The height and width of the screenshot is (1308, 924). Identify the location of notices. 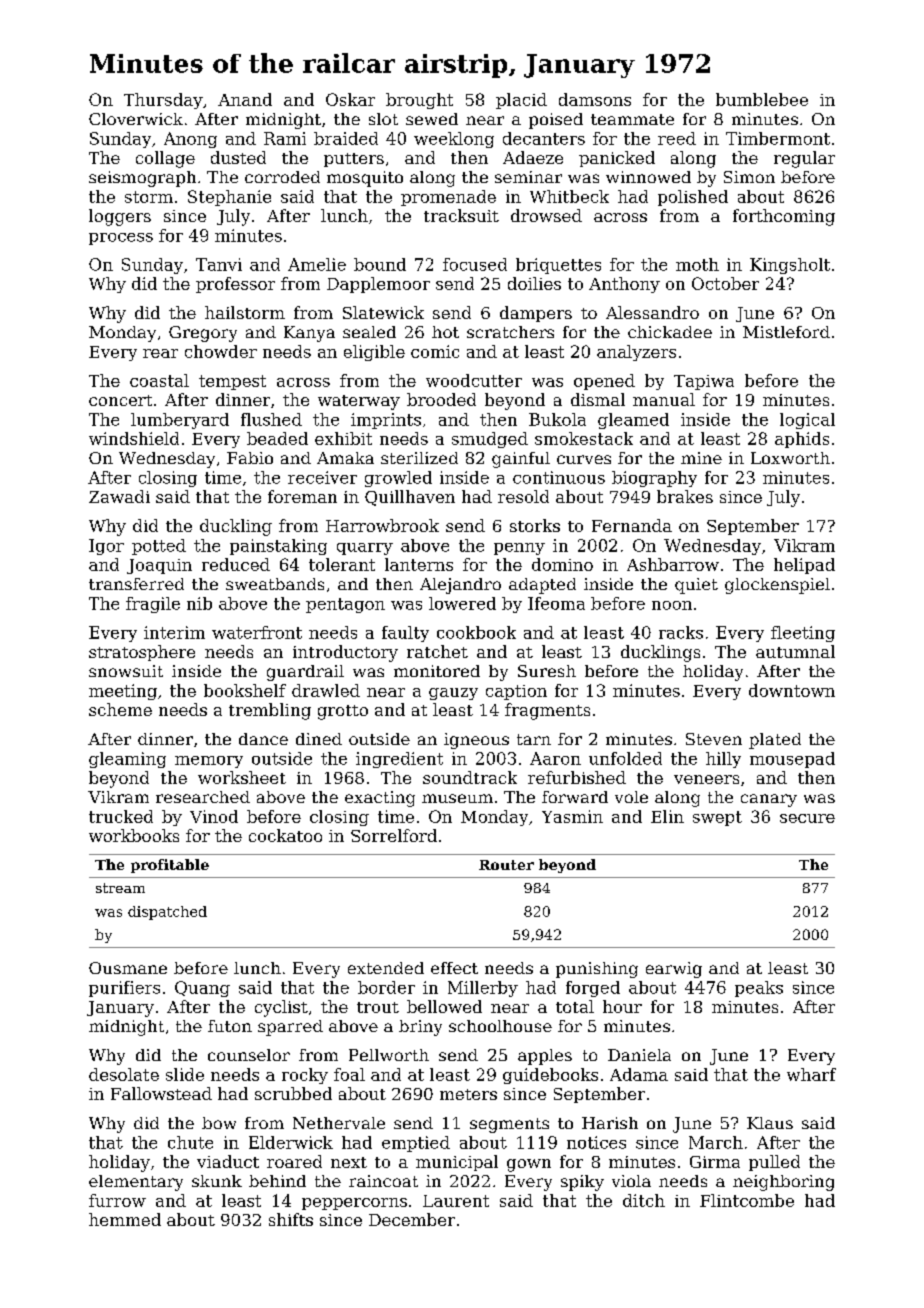
(596, 1142).
